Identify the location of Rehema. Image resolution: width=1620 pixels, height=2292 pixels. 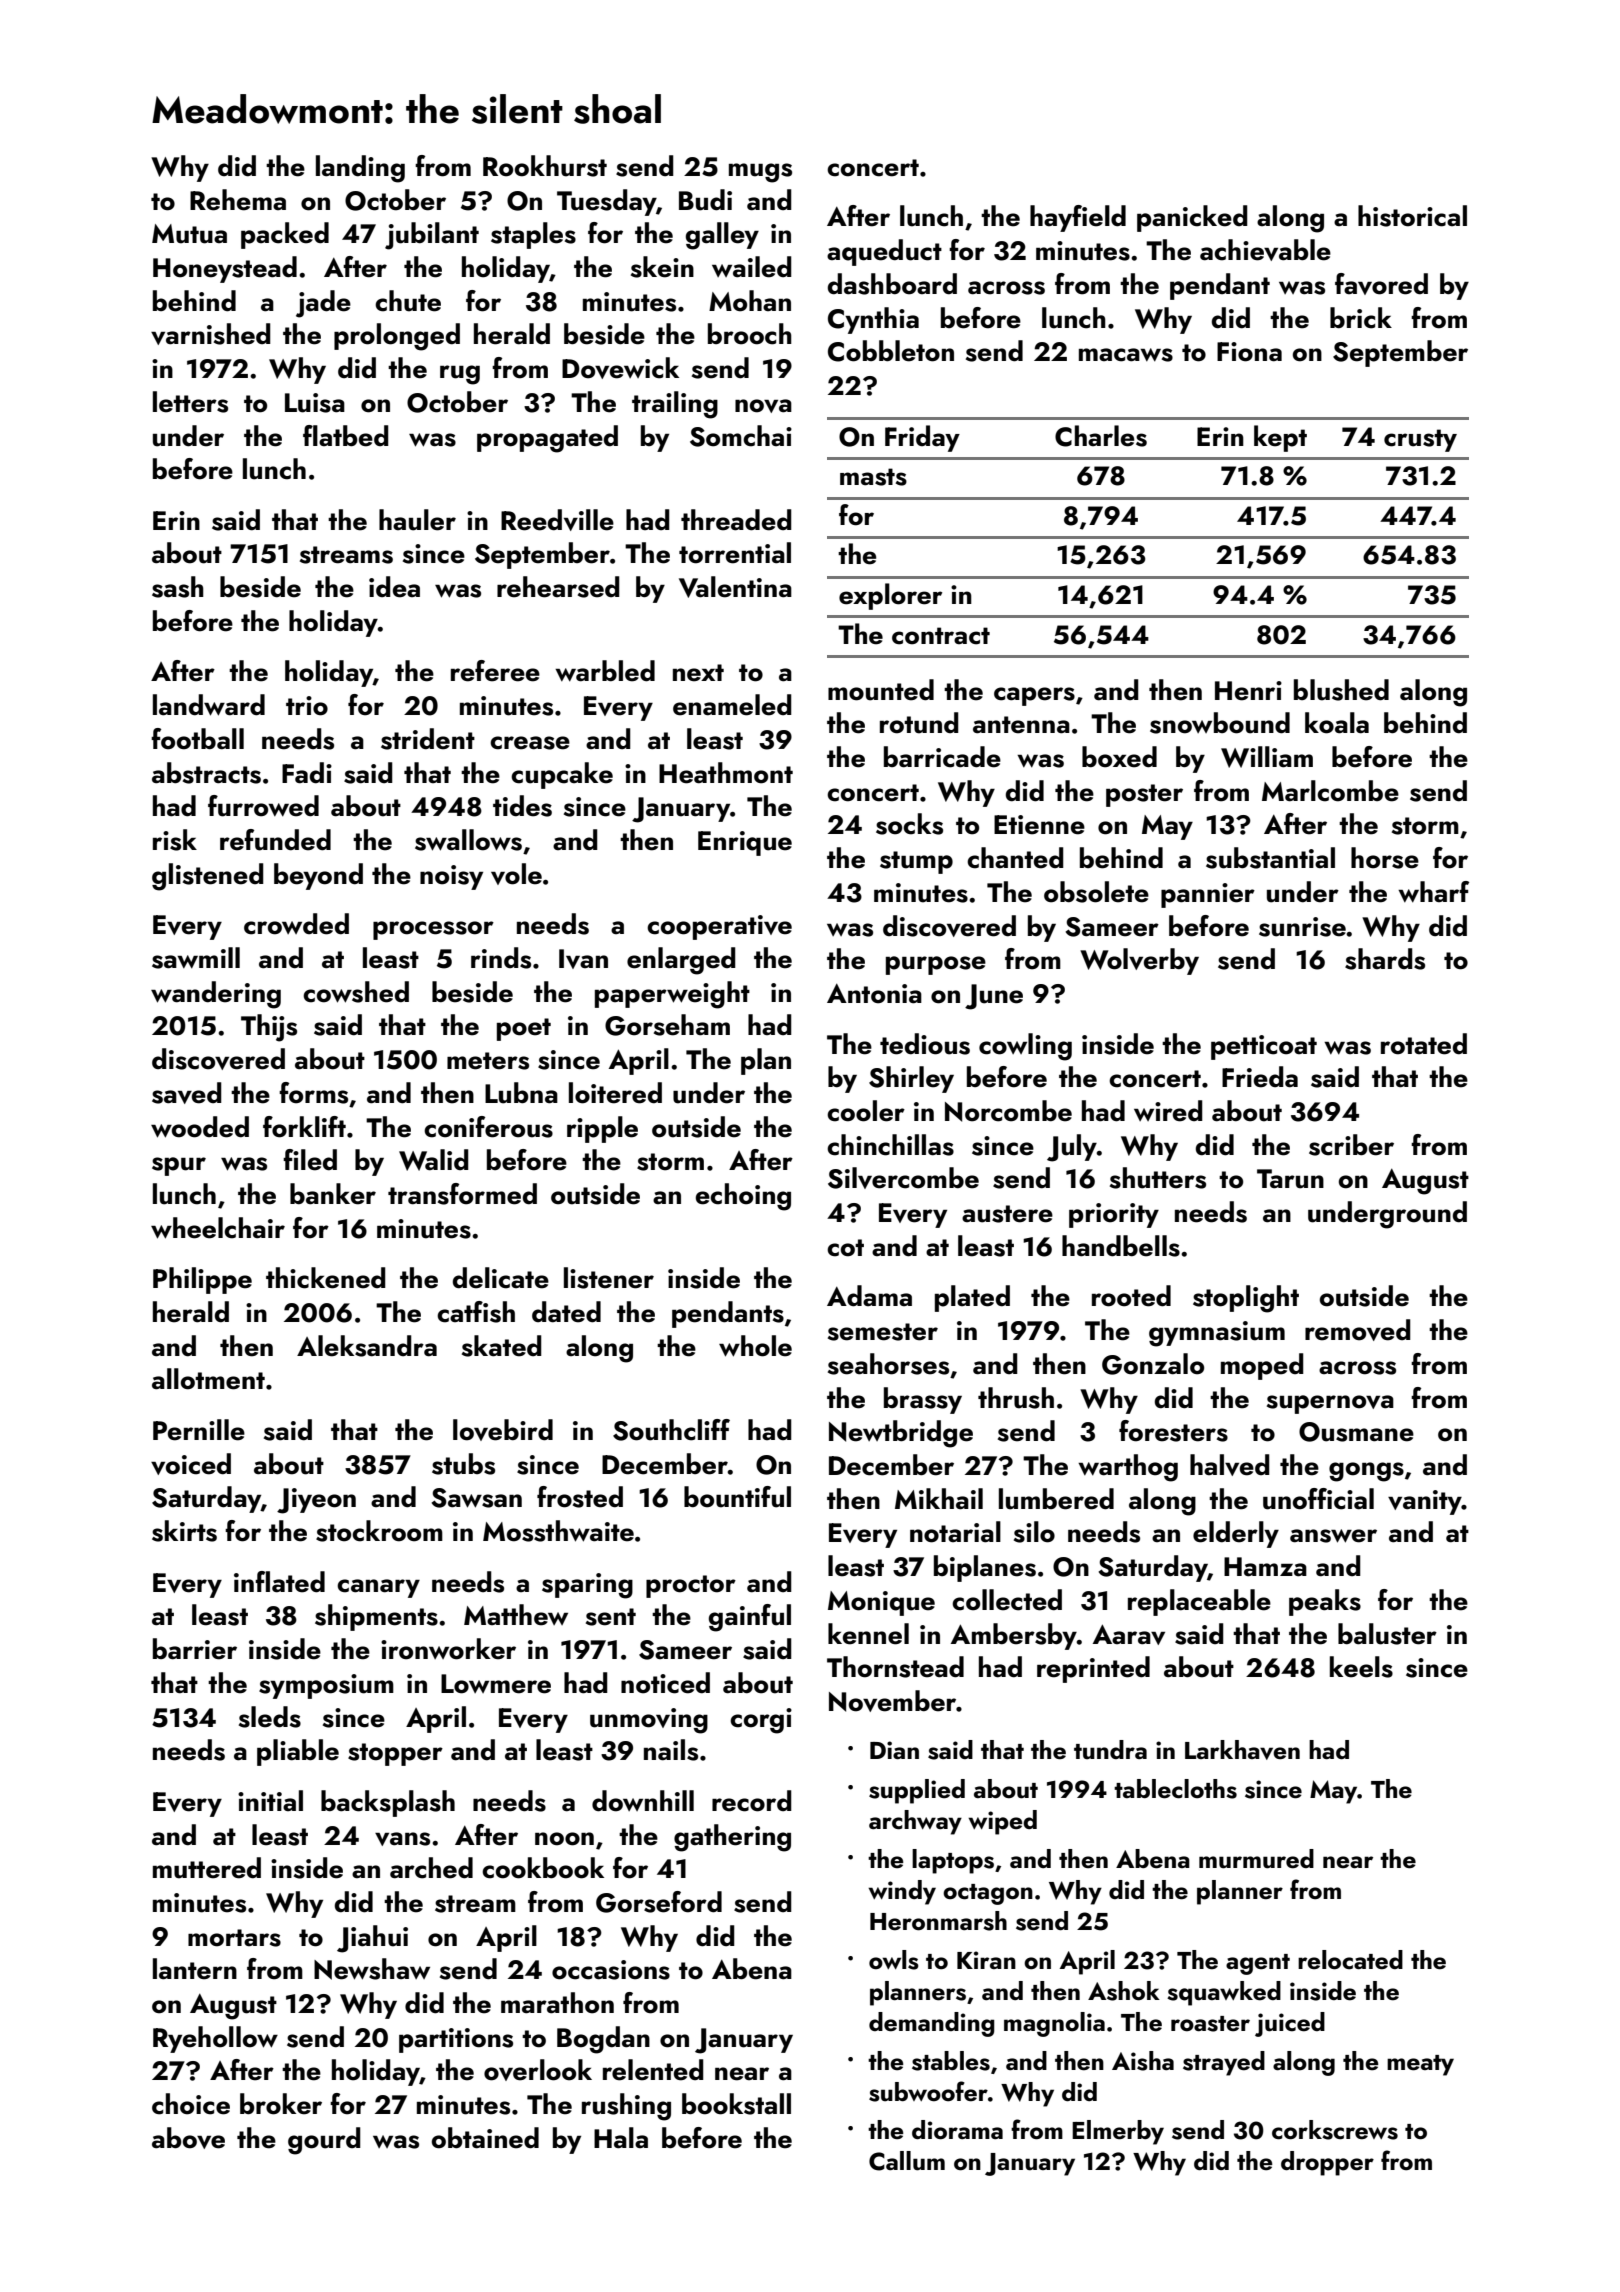
(238, 200).
